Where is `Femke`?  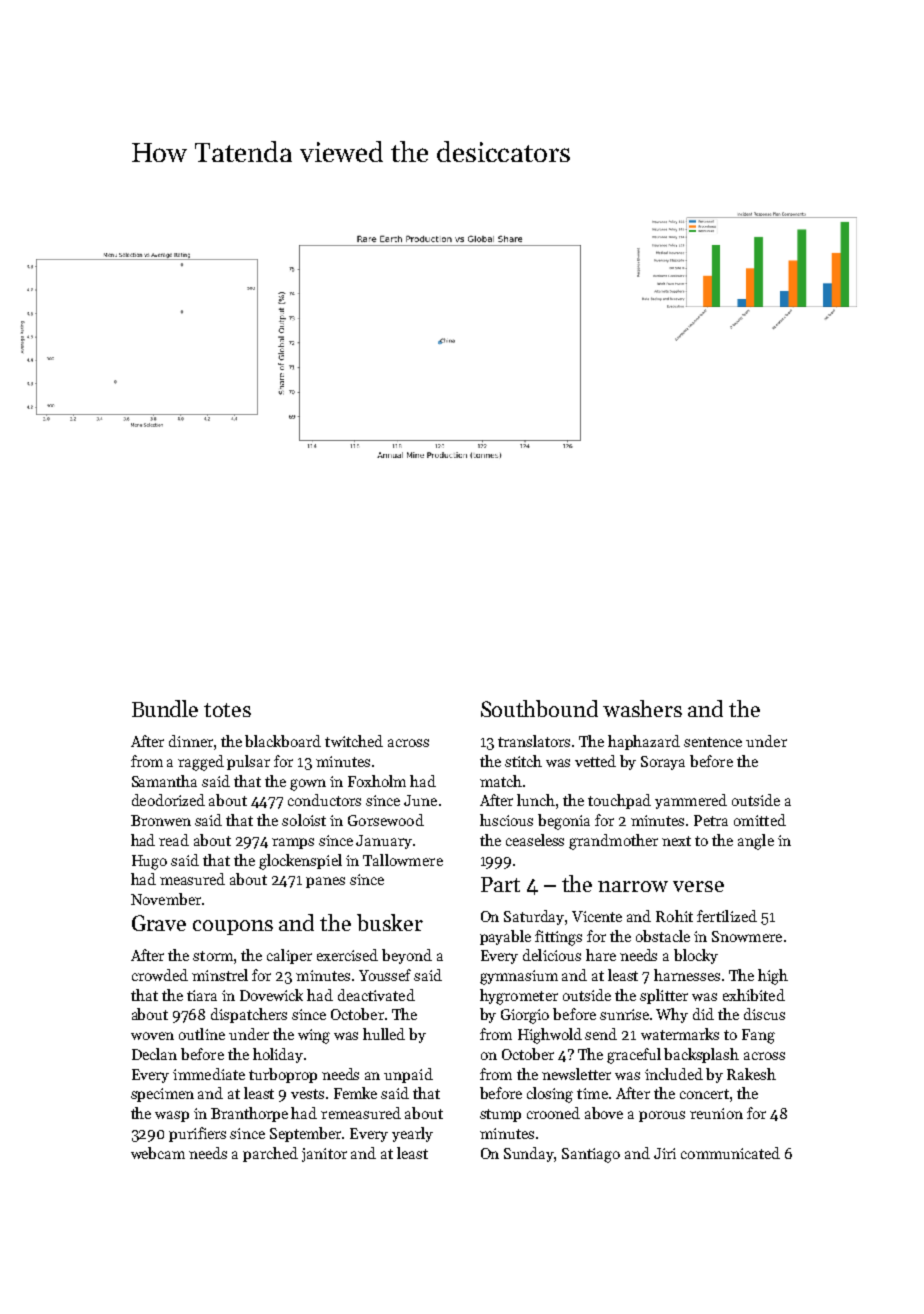
Femke is located at coordinates (355, 1093).
